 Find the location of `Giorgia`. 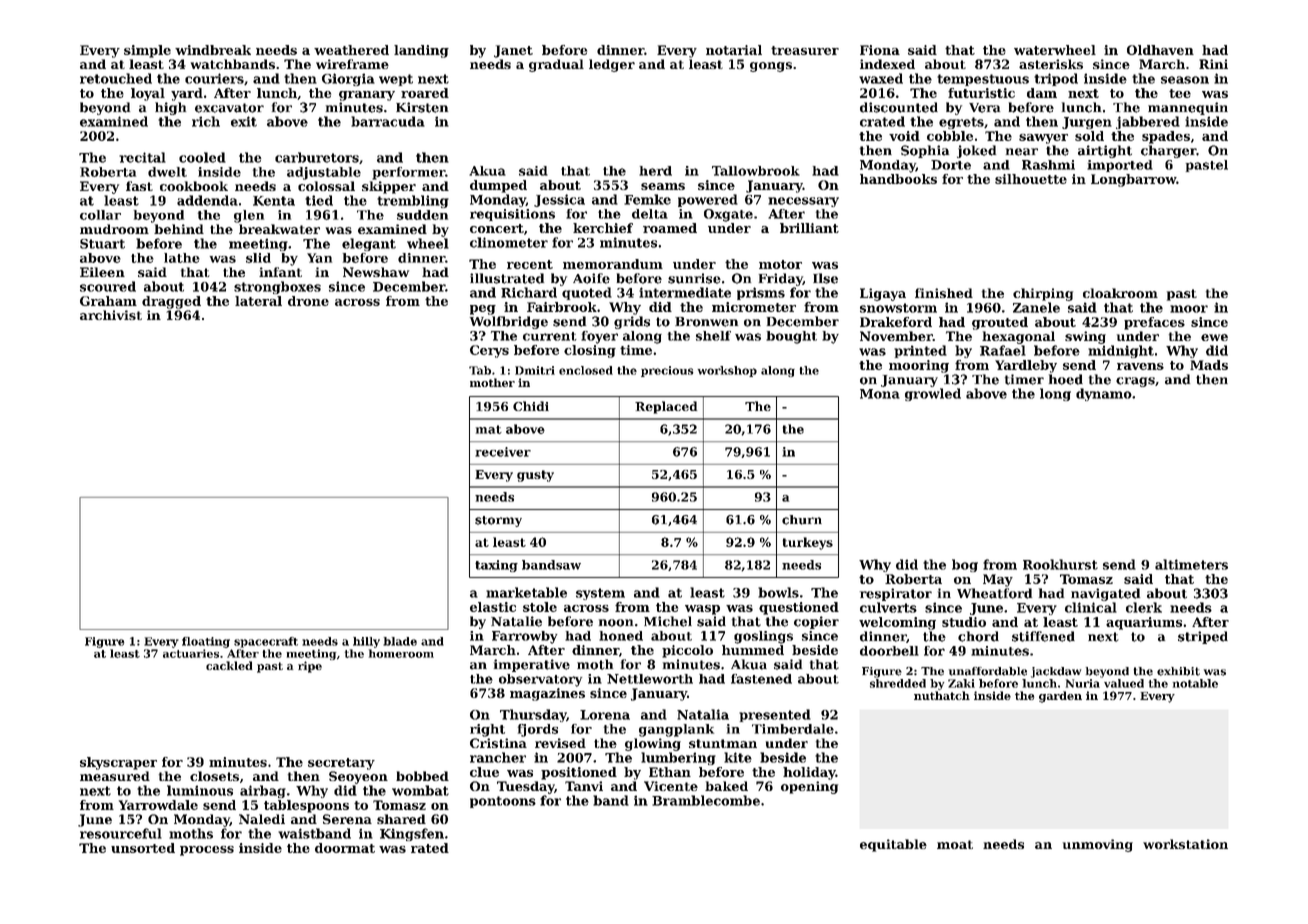

Giorgia is located at coordinates (348, 79).
